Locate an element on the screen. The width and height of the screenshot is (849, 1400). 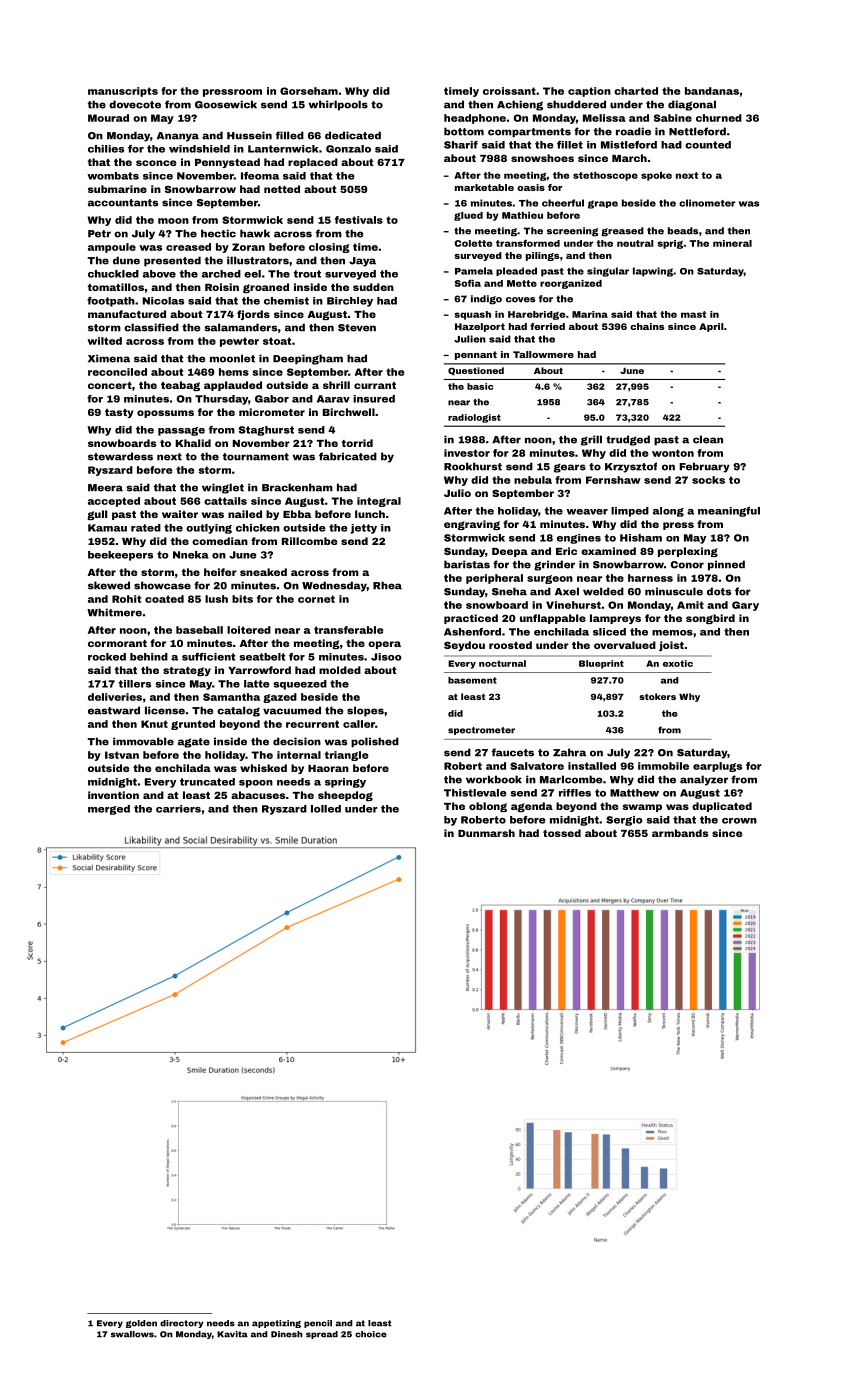
Melissa is located at coordinates (604, 118).
